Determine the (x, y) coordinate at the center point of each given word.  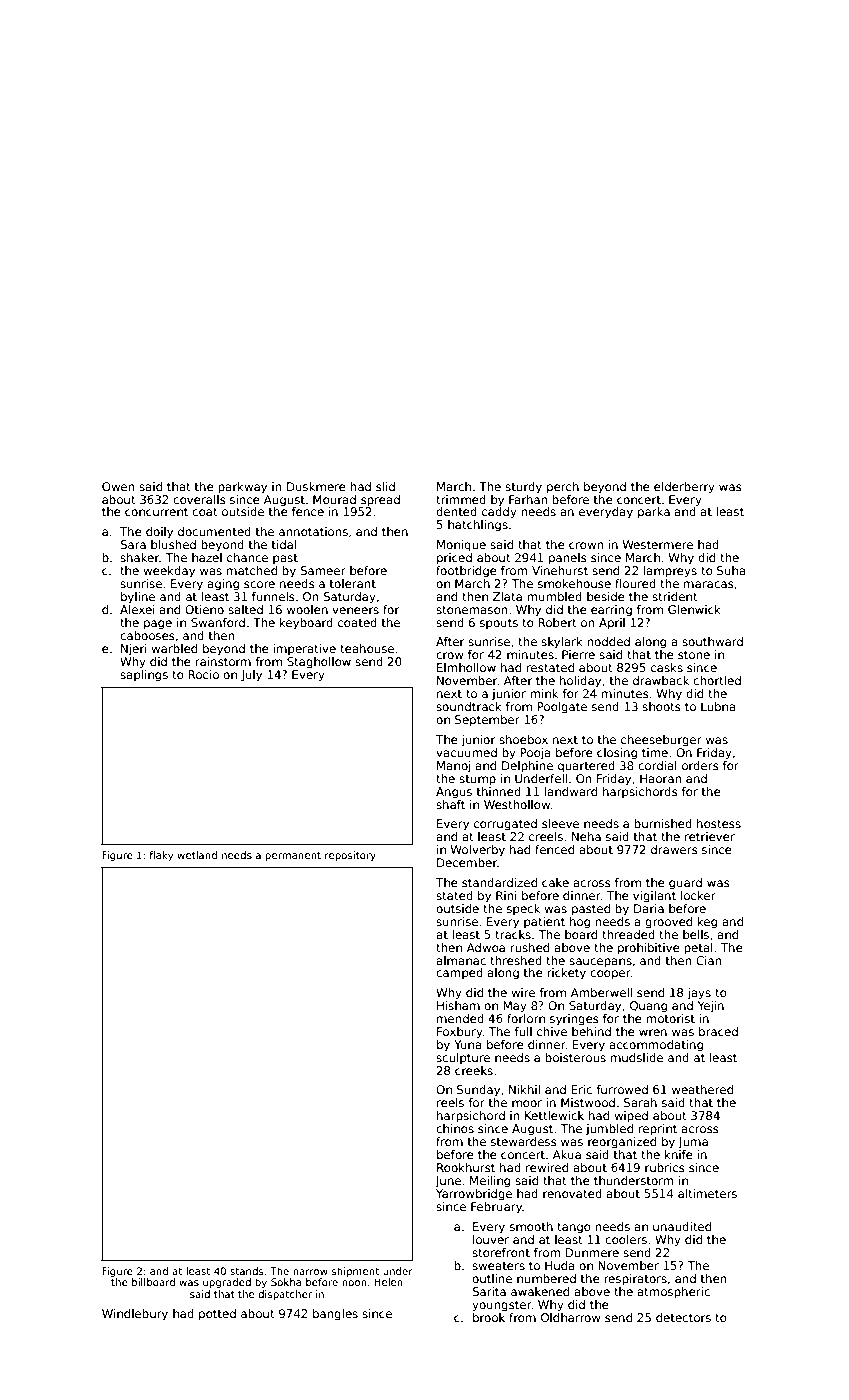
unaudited (682, 1226)
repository (350, 856)
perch (563, 488)
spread (380, 501)
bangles (335, 1315)
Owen (118, 486)
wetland (197, 855)
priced (454, 559)
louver (491, 1239)
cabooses (147, 635)
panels (568, 559)
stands (246, 1271)
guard (685, 884)
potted (217, 1315)
